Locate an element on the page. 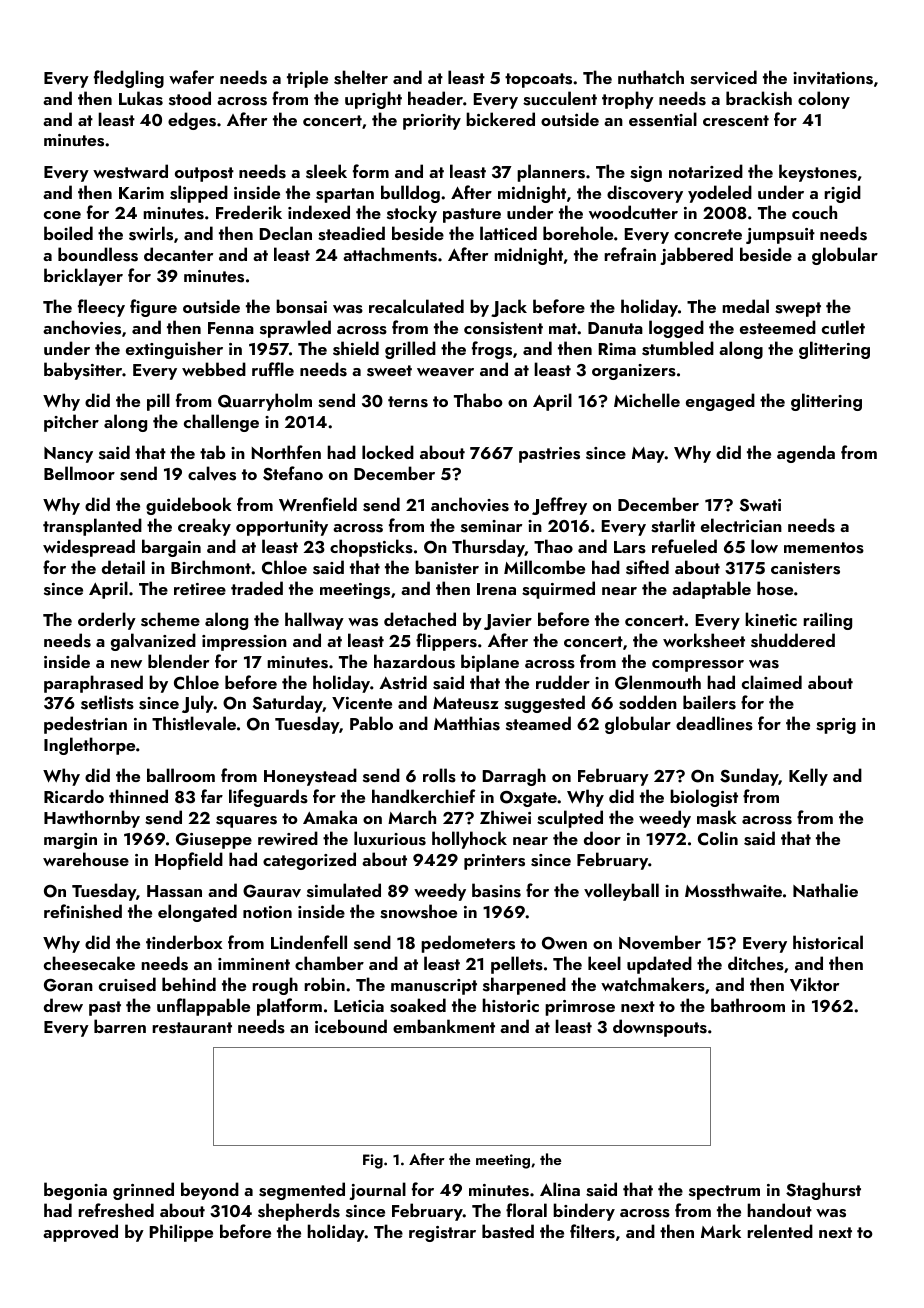 Image resolution: width=924 pixels, height=1308 pixels. approved is located at coordinates (80, 1233).
